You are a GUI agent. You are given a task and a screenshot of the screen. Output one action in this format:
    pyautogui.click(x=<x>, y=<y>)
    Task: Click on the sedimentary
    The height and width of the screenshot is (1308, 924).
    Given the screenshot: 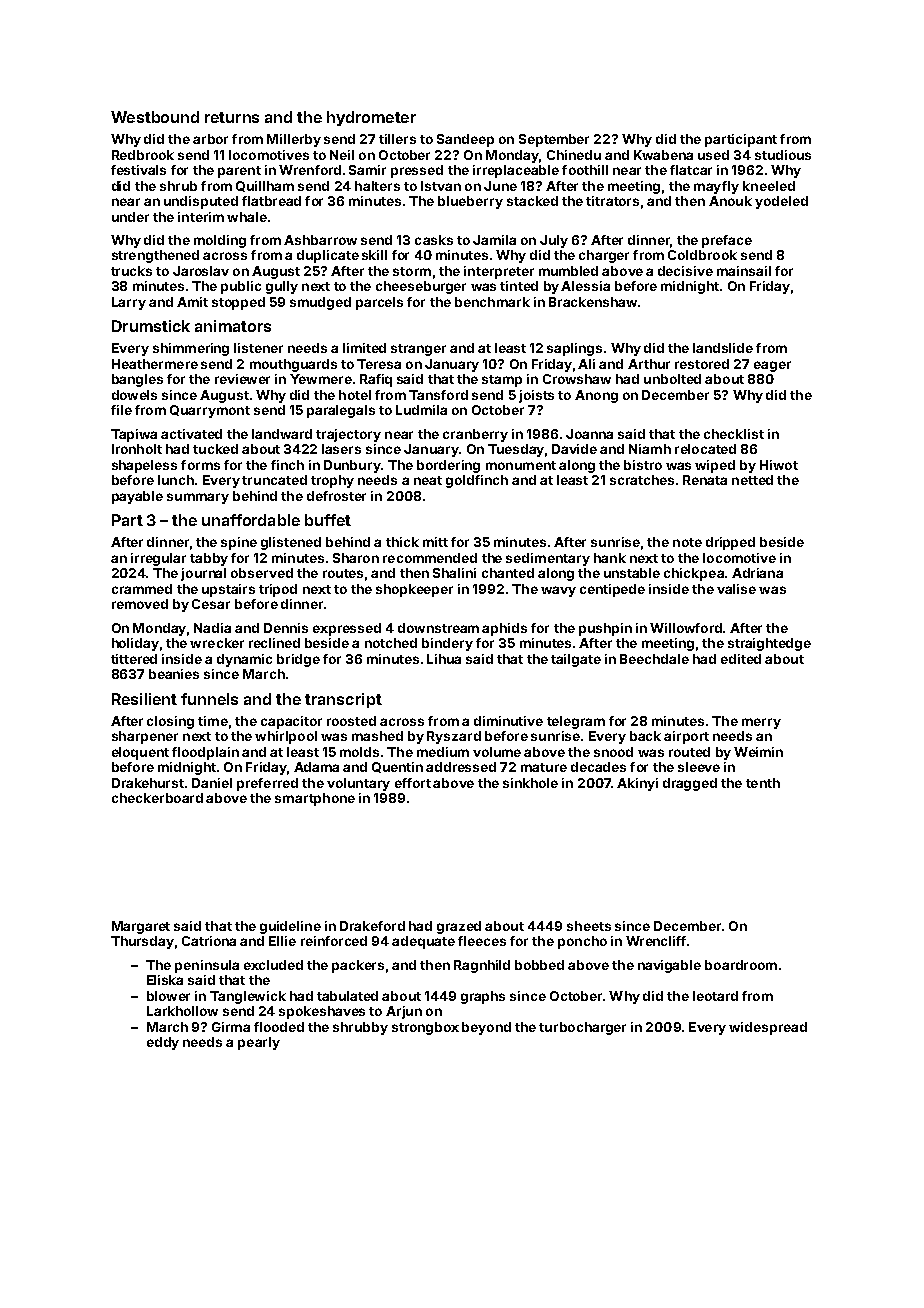 What is the action you would take?
    pyautogui.click(x=548, y=559)
